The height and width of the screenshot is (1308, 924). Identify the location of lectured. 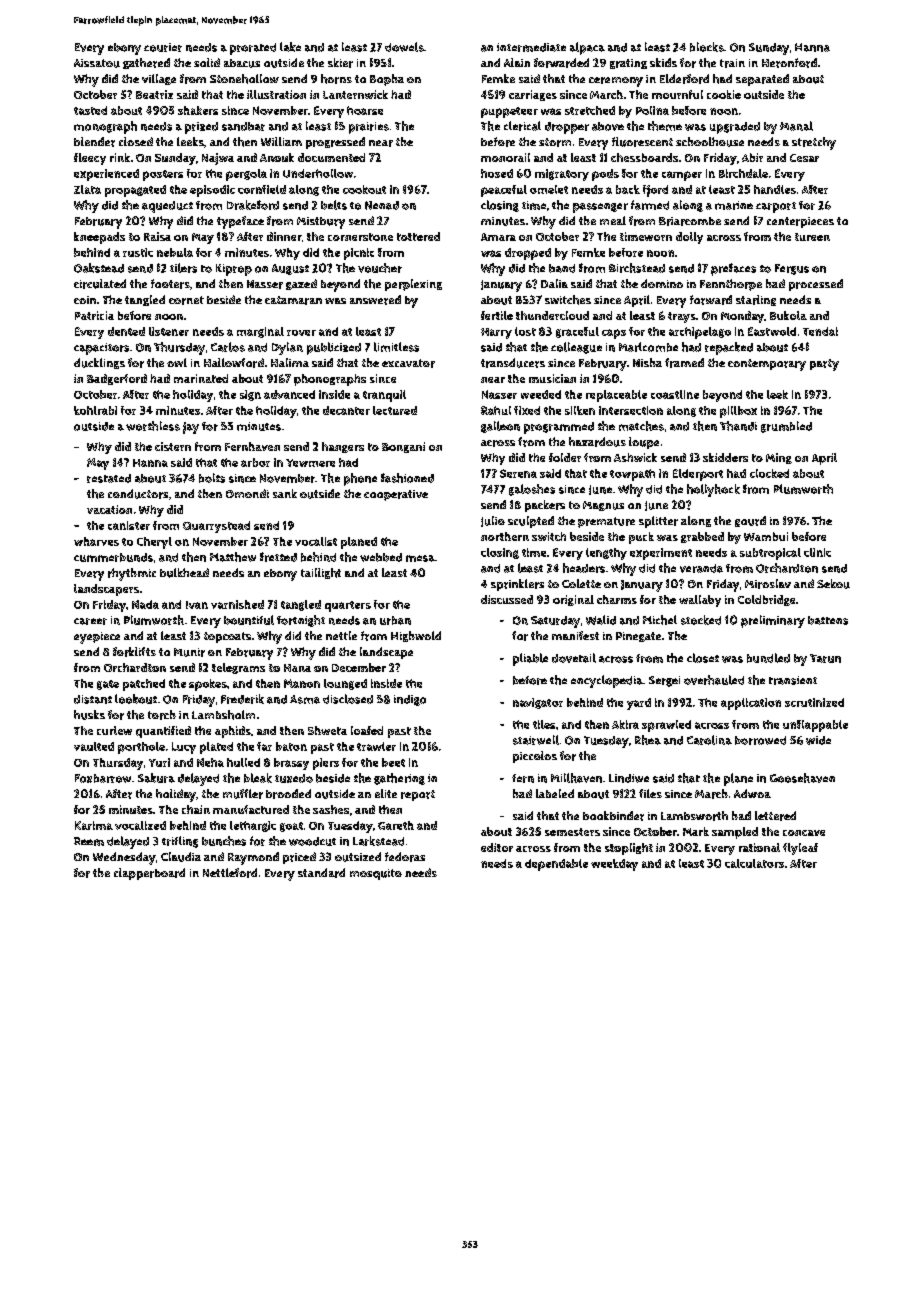
(395, 410).
